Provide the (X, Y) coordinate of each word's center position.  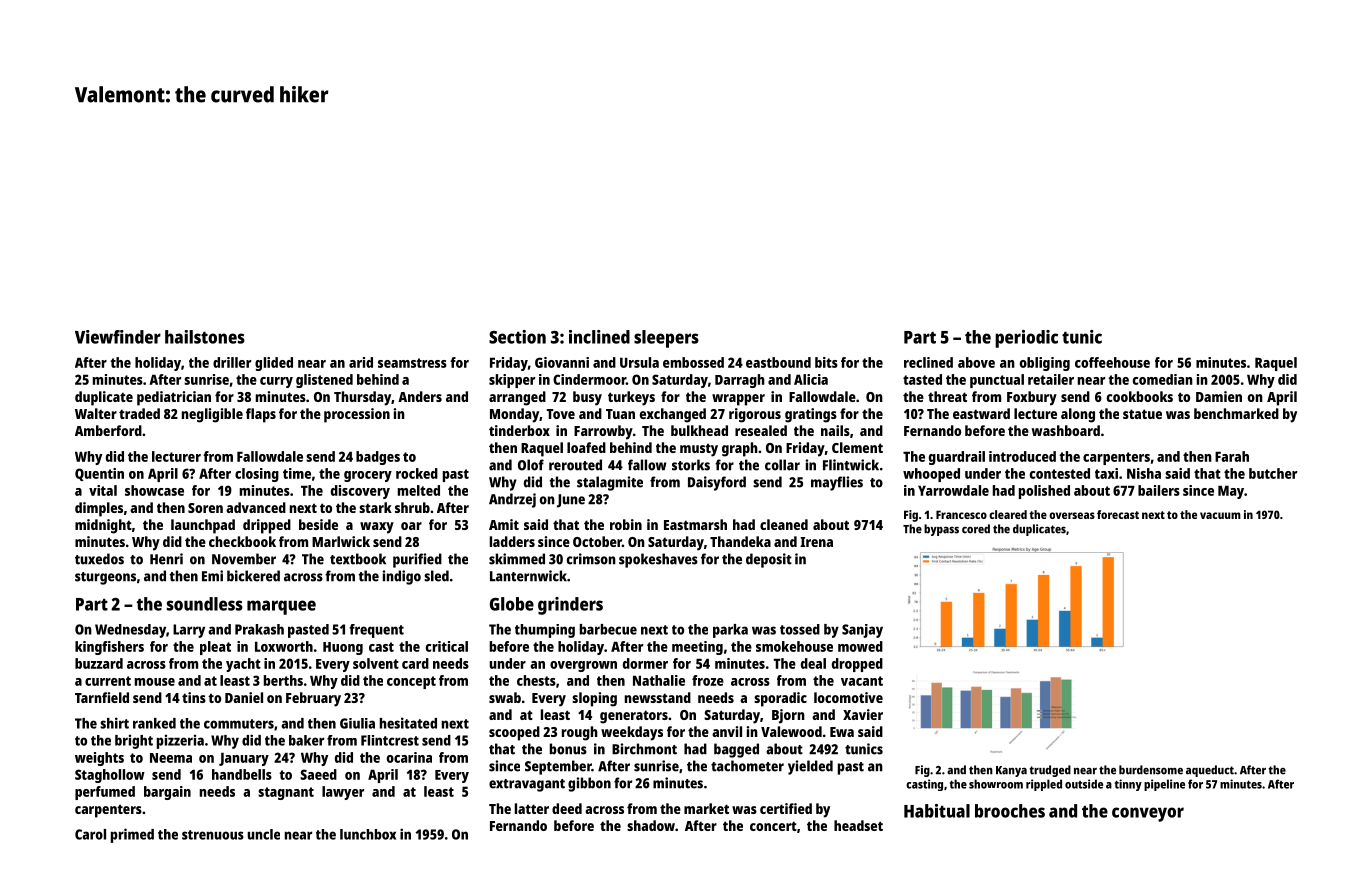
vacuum (1220, 515)
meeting (697, 648)
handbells (242, 774)
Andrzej (512, 500)
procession (357, 415)
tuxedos (99, 559)
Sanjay (862, 631)
